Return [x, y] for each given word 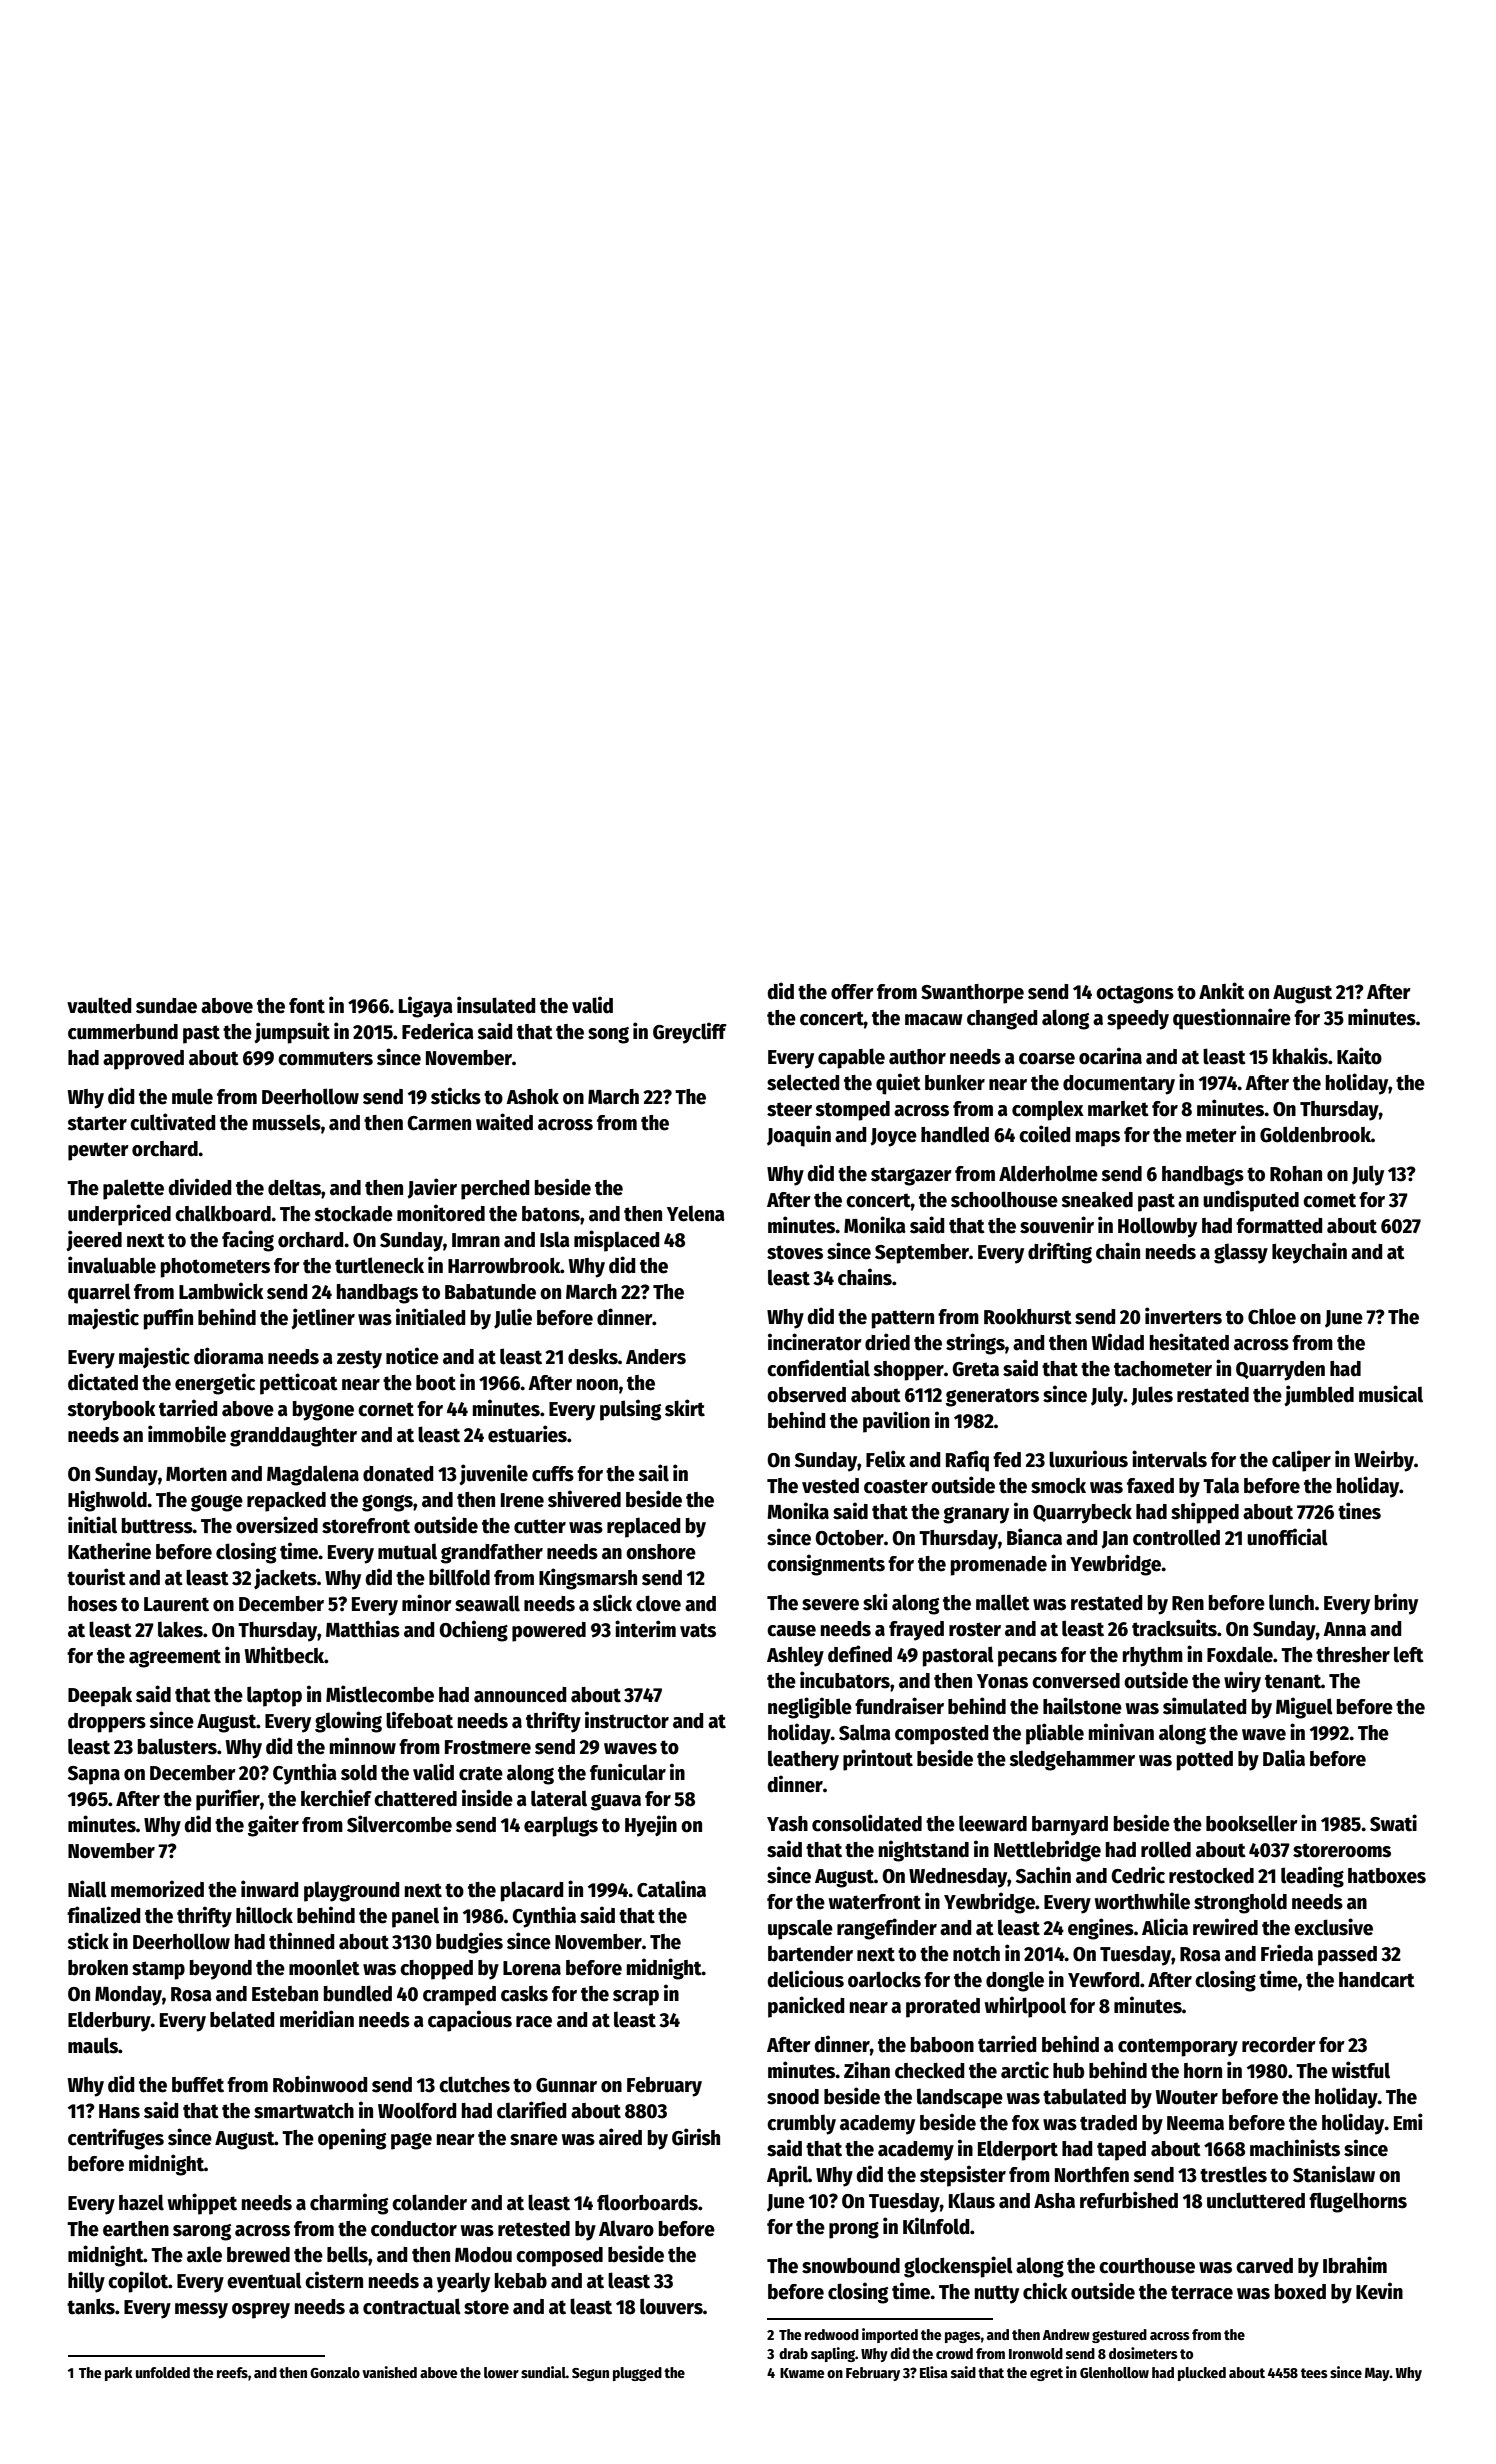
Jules [1152, 1396]
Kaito [1359, 1056]
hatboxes [1387, 1876]
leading [1312, 1877]
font [307, 1006]
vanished [389, 2372]
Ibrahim [1355, 2265]
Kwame [802, 2373]
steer [789, 1109]
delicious [805, 1979]
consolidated [867, 1823]
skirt [685, 1408]
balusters [177, 1746]
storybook [111, 1411]
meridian [317, 2019]
